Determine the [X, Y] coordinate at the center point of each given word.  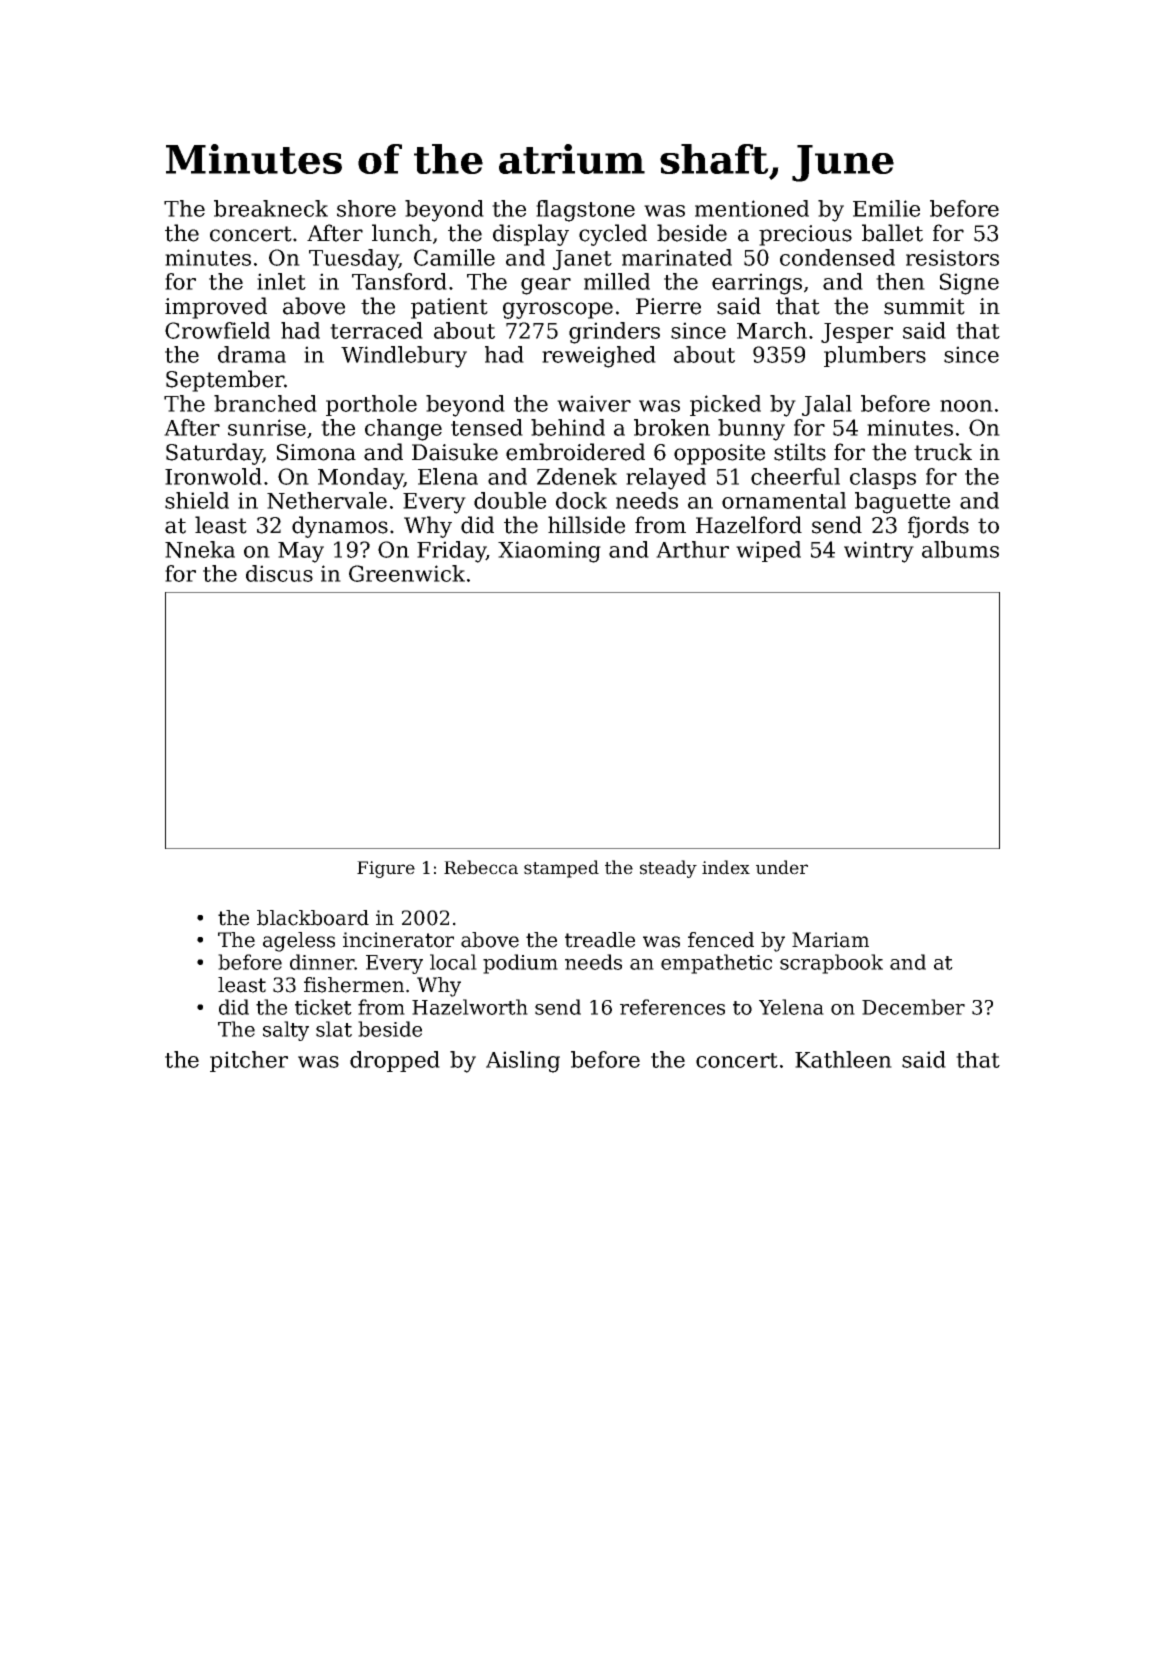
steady [668, 869]
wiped [768, 551]
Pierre [668, 306]
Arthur [692, 549]
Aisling [523, 1062]
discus [279, 573]
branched [265, 403]
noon [966, 406]
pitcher [249, 1061]
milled [617, 281]
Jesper [857, 333]
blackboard [313, 918]
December [913, 1007]
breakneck [271, 208]
